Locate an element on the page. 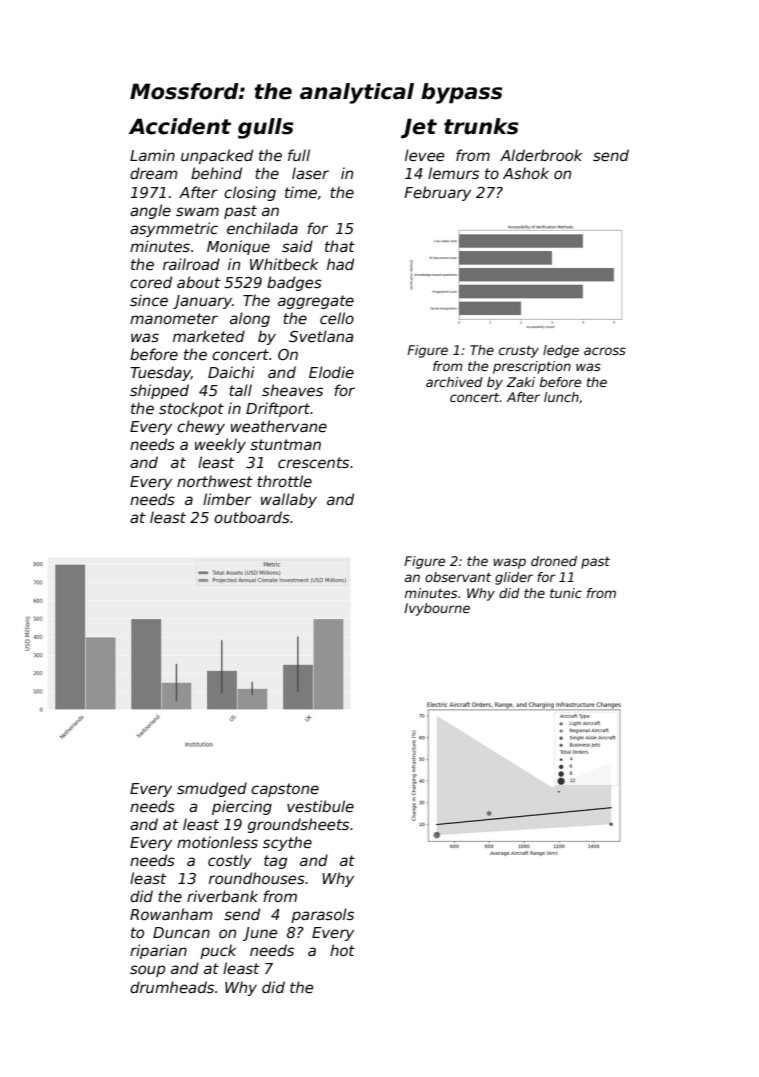 This image has width=759, height=1077. Alderbrook is located at coordinates (541, 155).
